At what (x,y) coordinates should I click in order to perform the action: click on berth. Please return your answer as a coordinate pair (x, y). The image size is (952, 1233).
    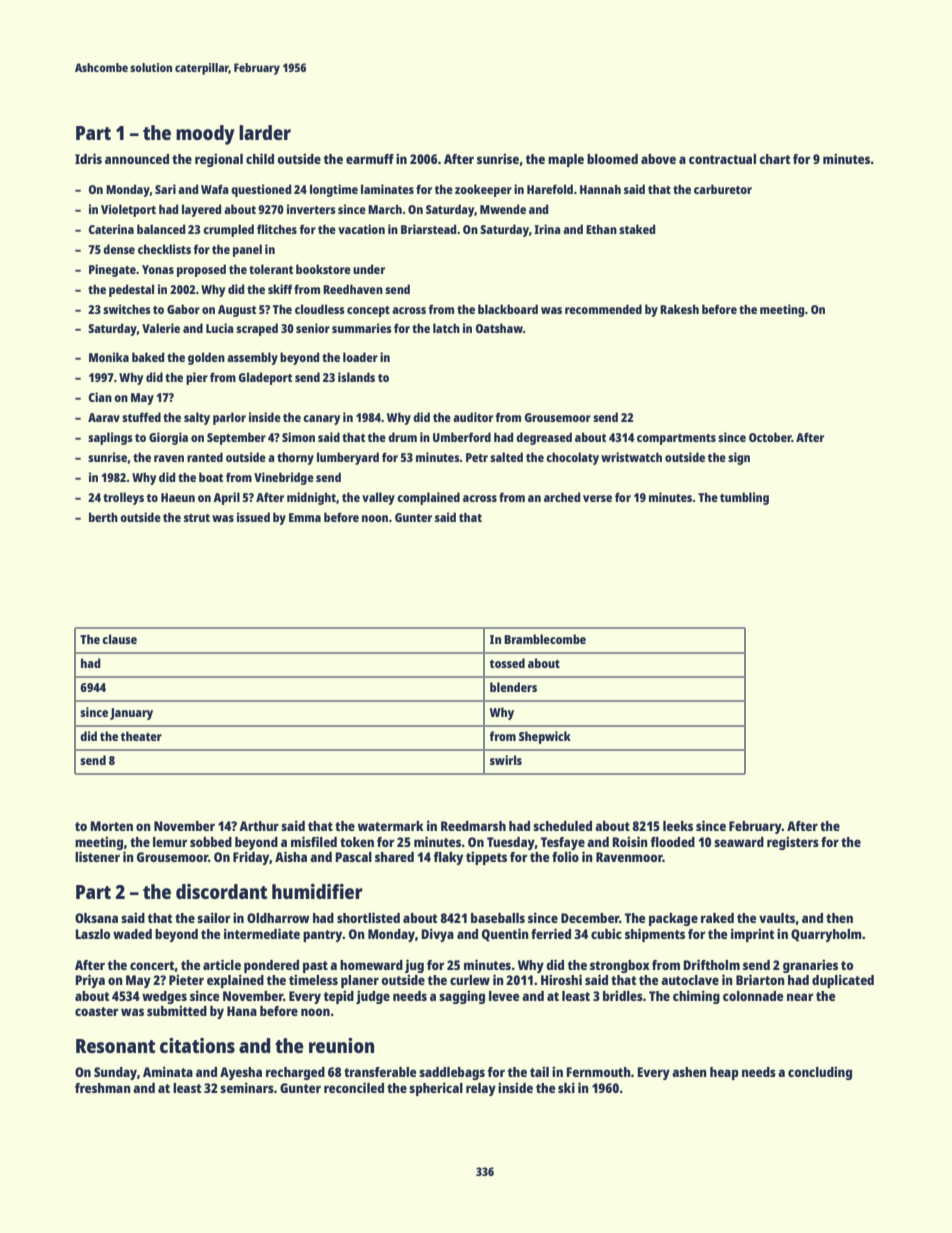
    Looking at the image, I should click on (103, 517).
